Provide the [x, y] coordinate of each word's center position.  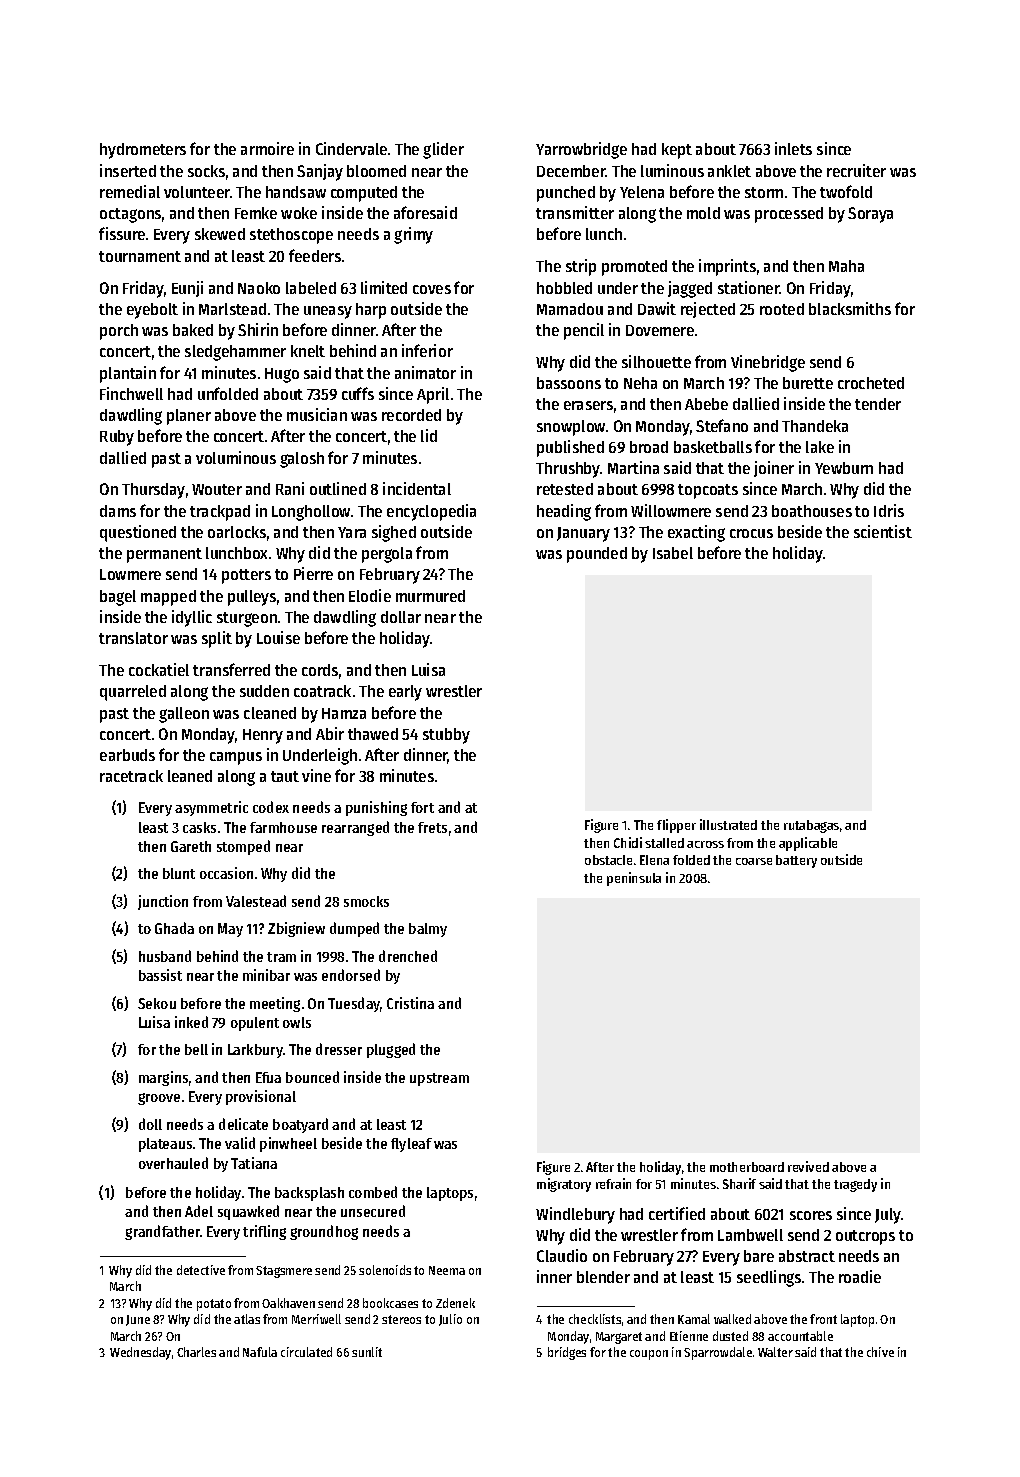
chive [880, 1352]
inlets [793, 148]
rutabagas [811, 826]
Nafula [260, 1352]
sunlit [367, 1352]
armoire [267, 148]
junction [163, 902]
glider [443, 150]
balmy [428, 930]
